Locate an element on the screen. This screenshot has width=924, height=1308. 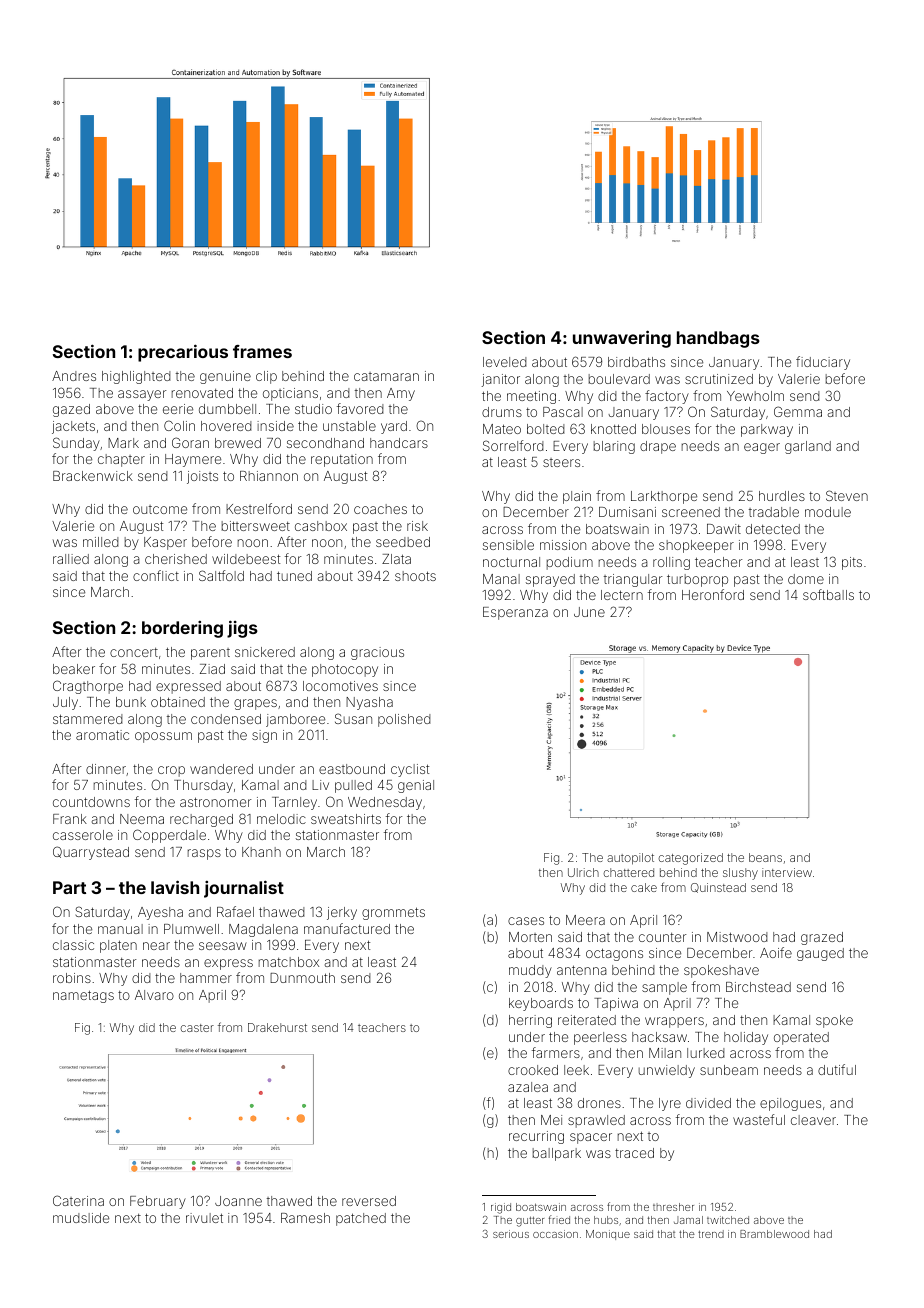
grommets is located at coordinates (393, 913).
